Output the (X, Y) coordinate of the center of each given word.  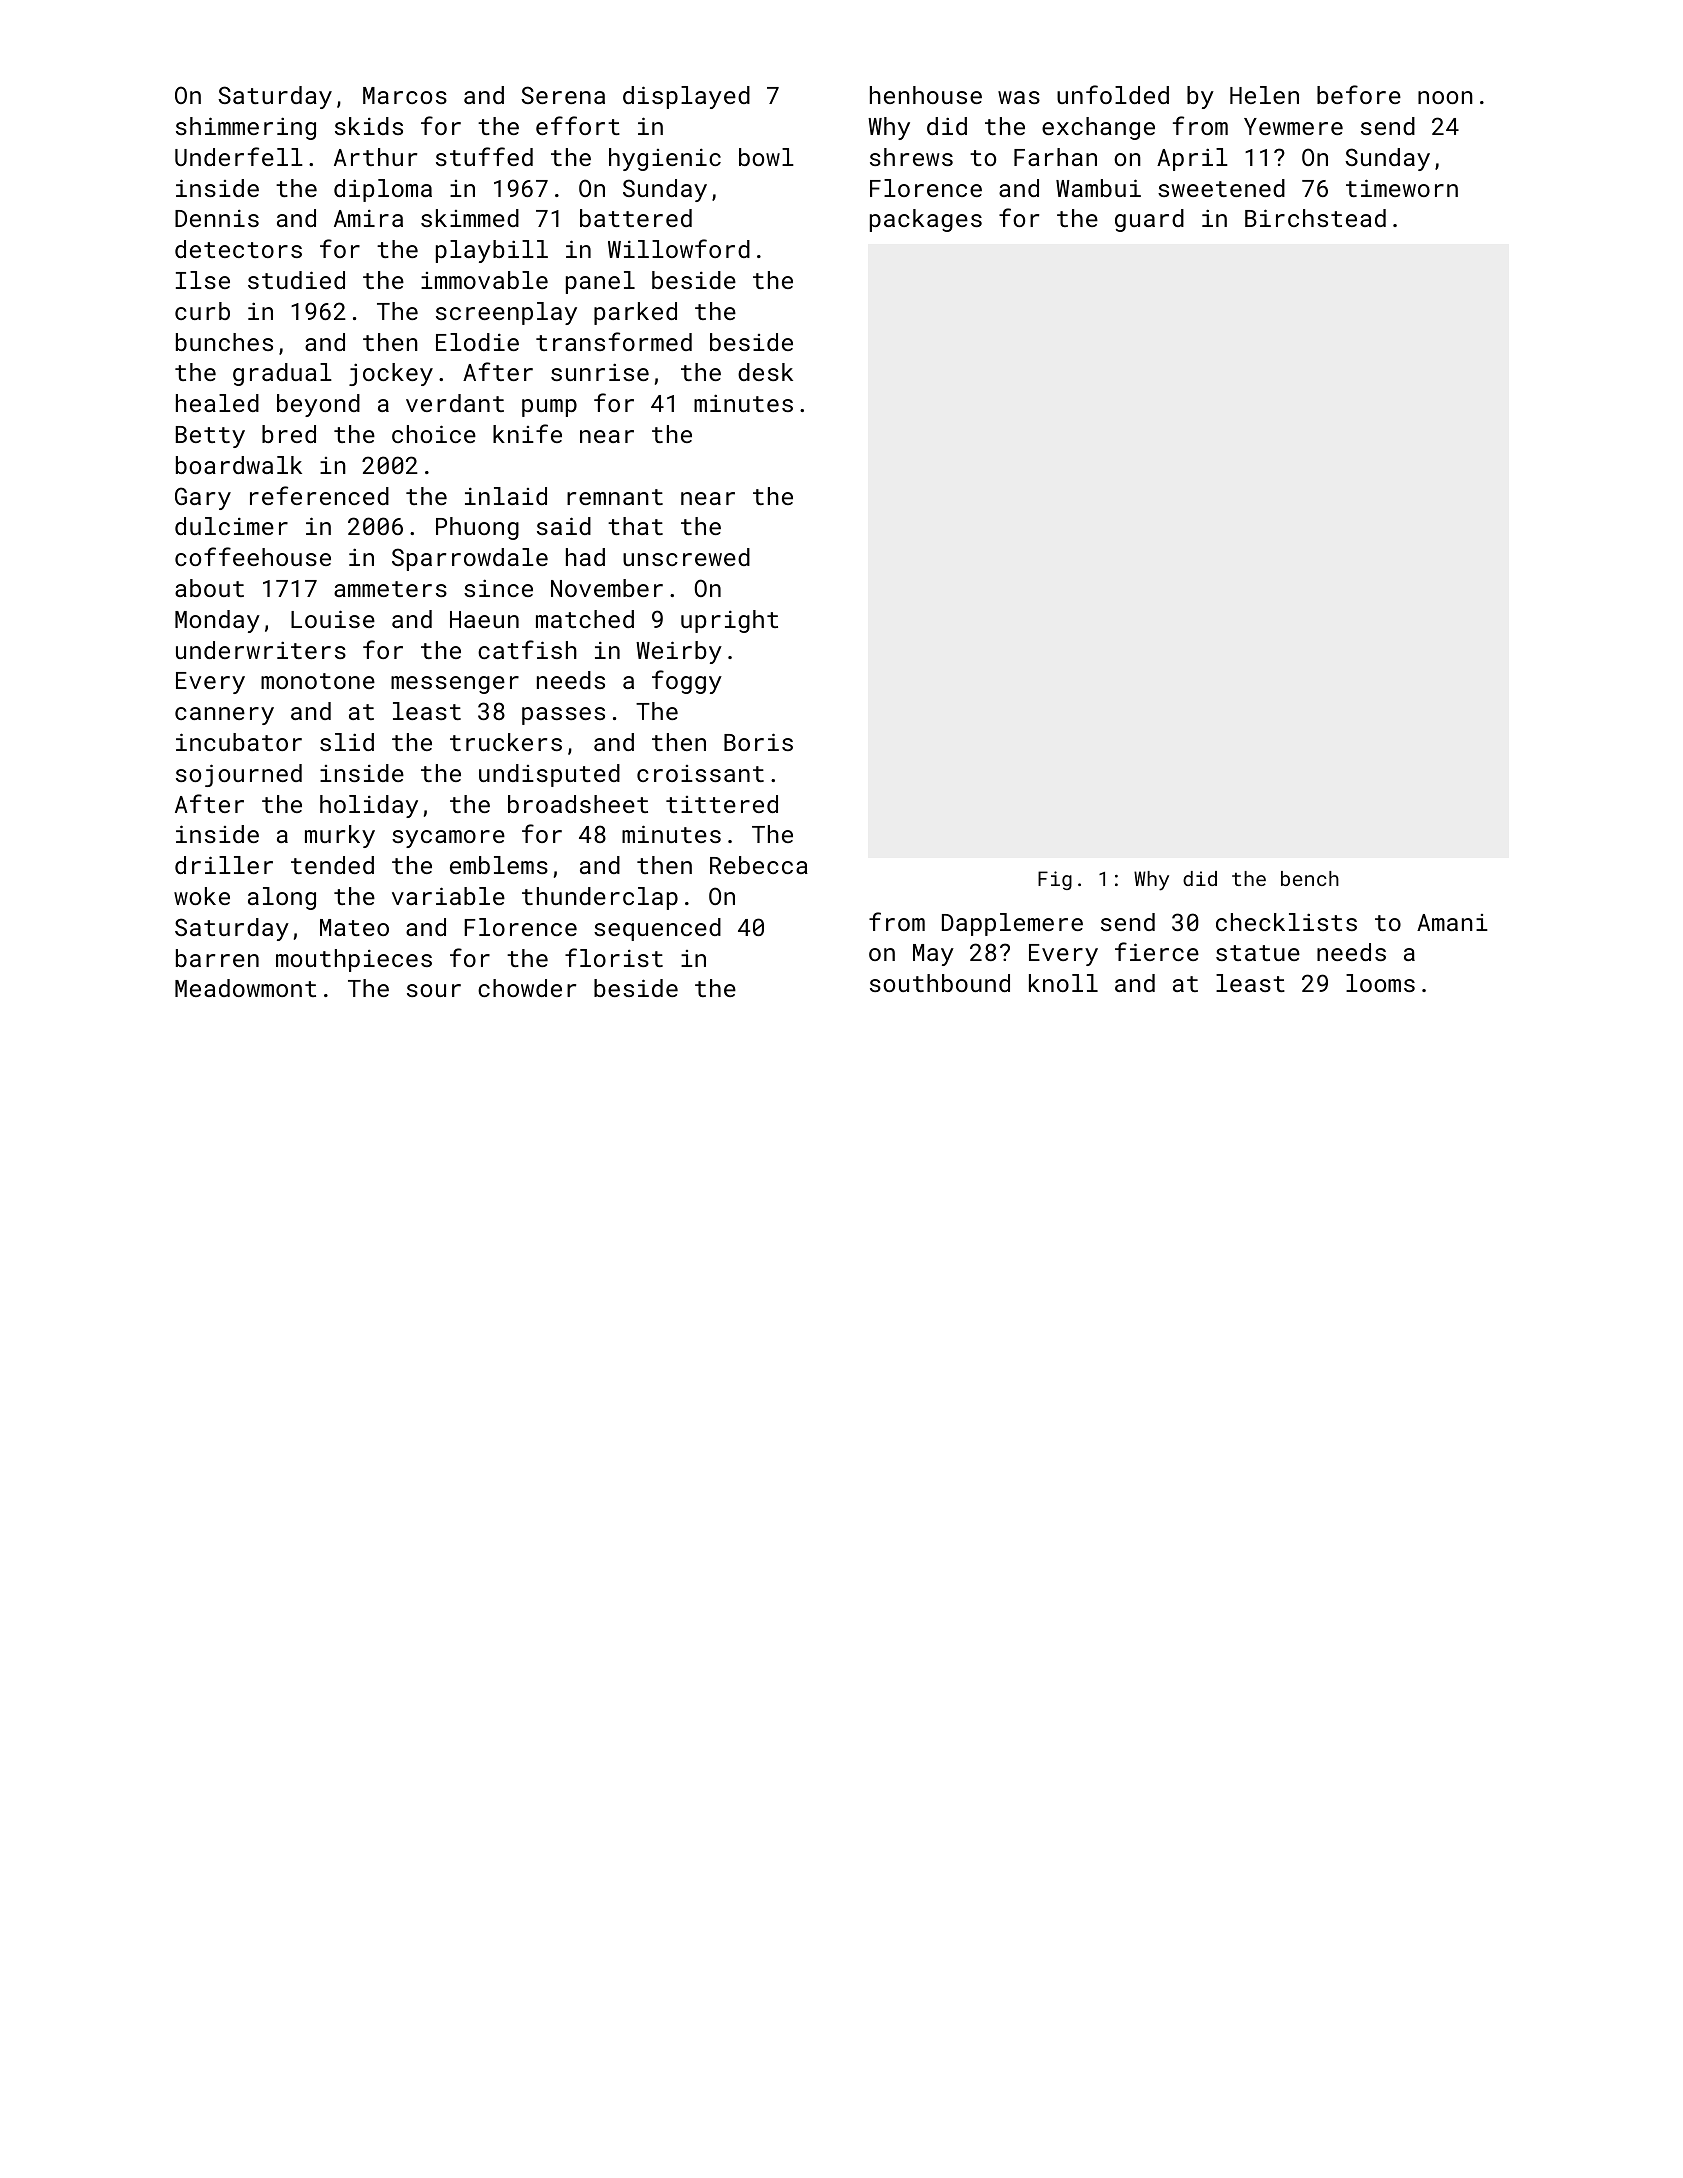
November (607, 588)
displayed (686, 97)
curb (202, 311)
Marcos (405, 95)
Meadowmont (245, 988)
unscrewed (686, 557)
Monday (217, 621)
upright (729, 621)
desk (765, 372)
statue (1258, 953)
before (1359, 94)
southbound (940, 983)
